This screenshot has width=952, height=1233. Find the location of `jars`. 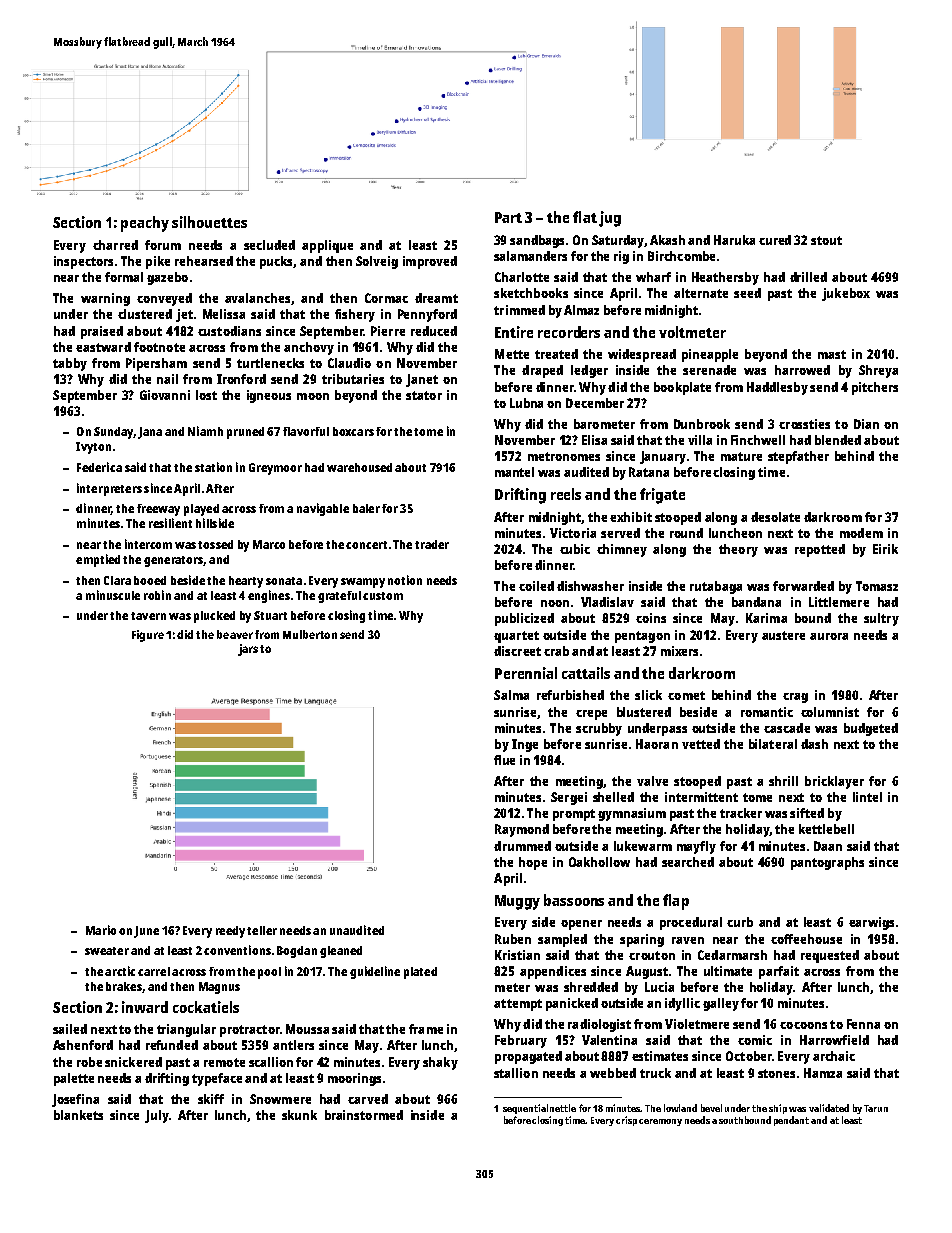

jars is located at coordinates (248, 650).
